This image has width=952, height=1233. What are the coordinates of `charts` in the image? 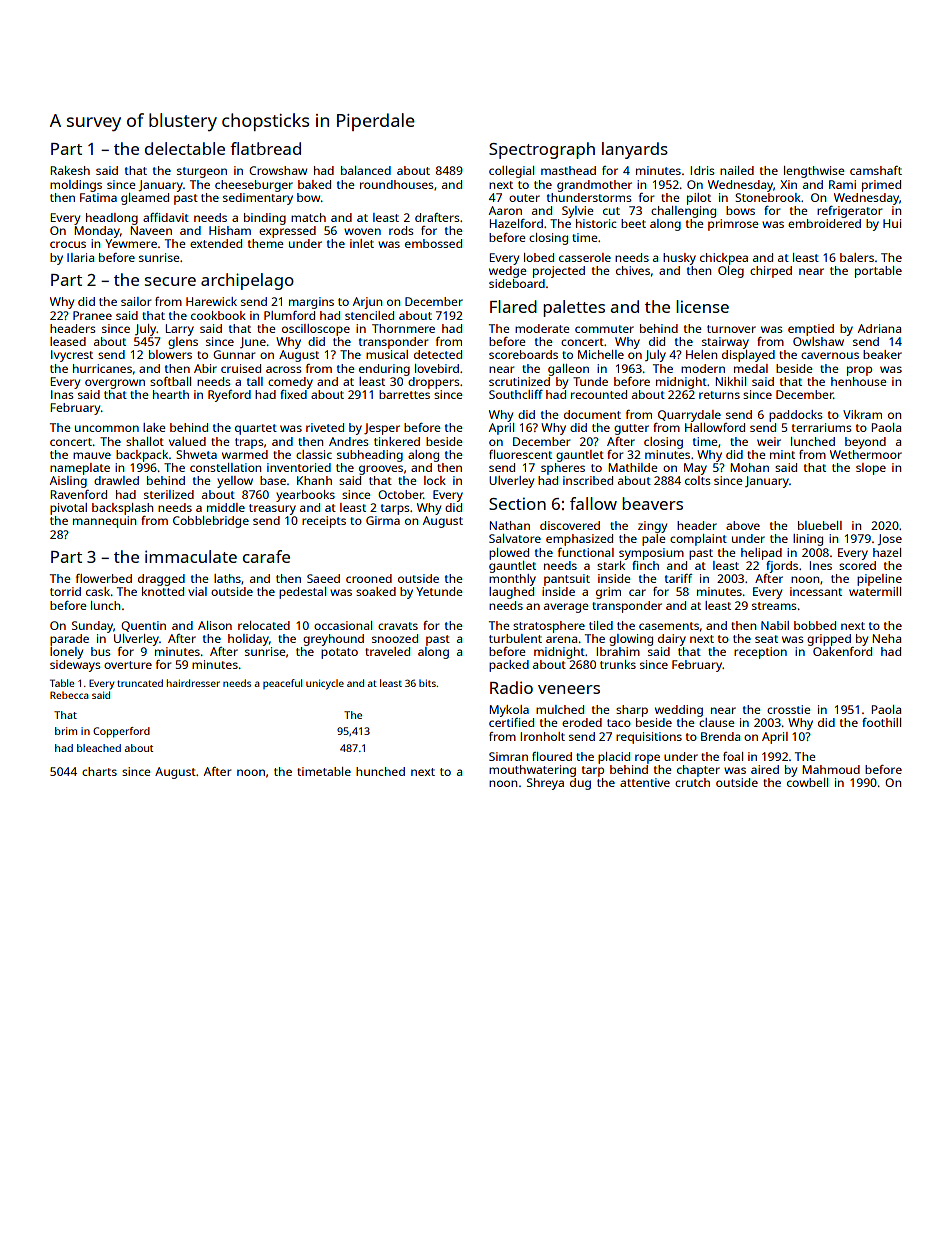 It's located at (99, 771).
